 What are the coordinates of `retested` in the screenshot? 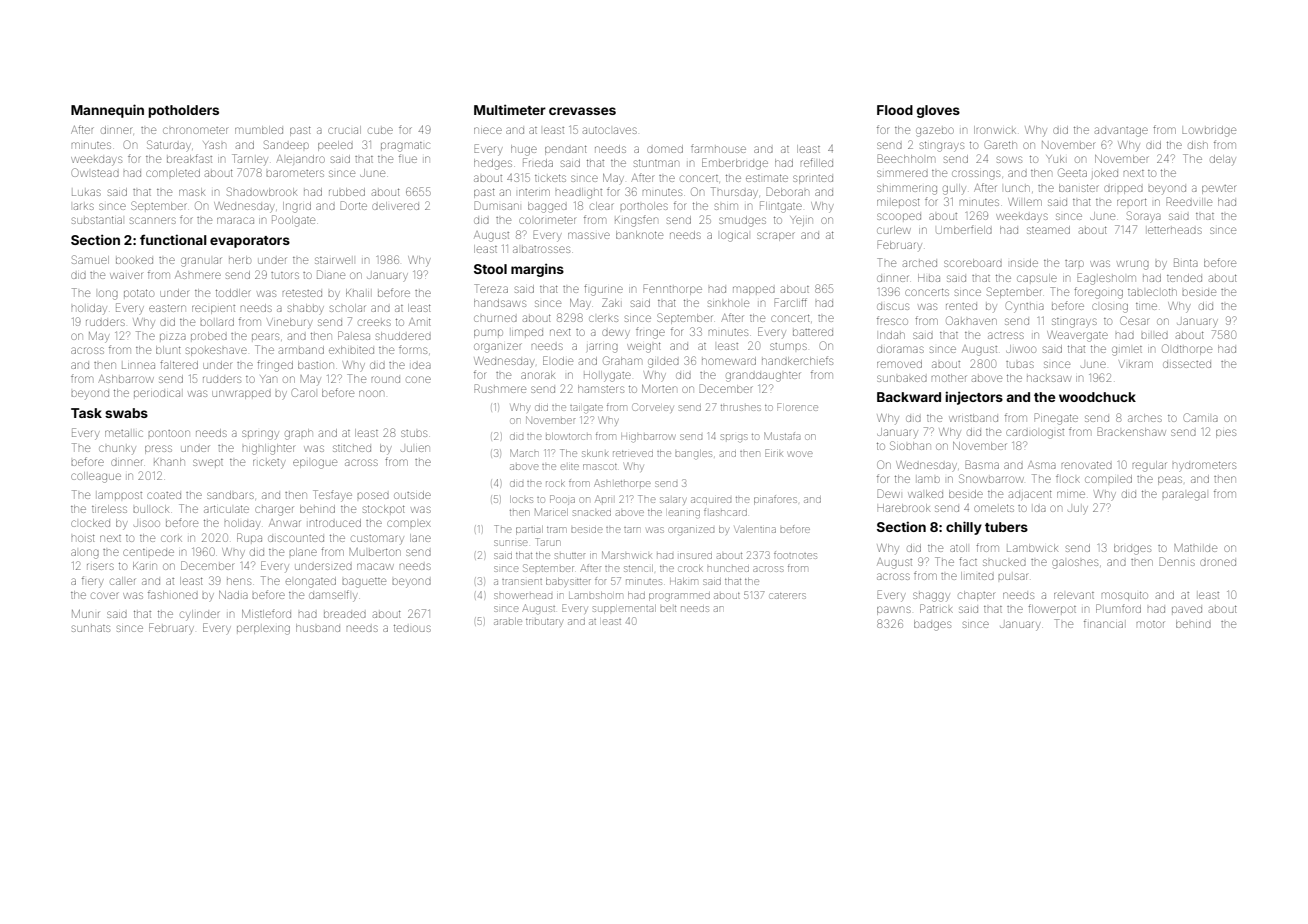 It's located at (302, 293).
